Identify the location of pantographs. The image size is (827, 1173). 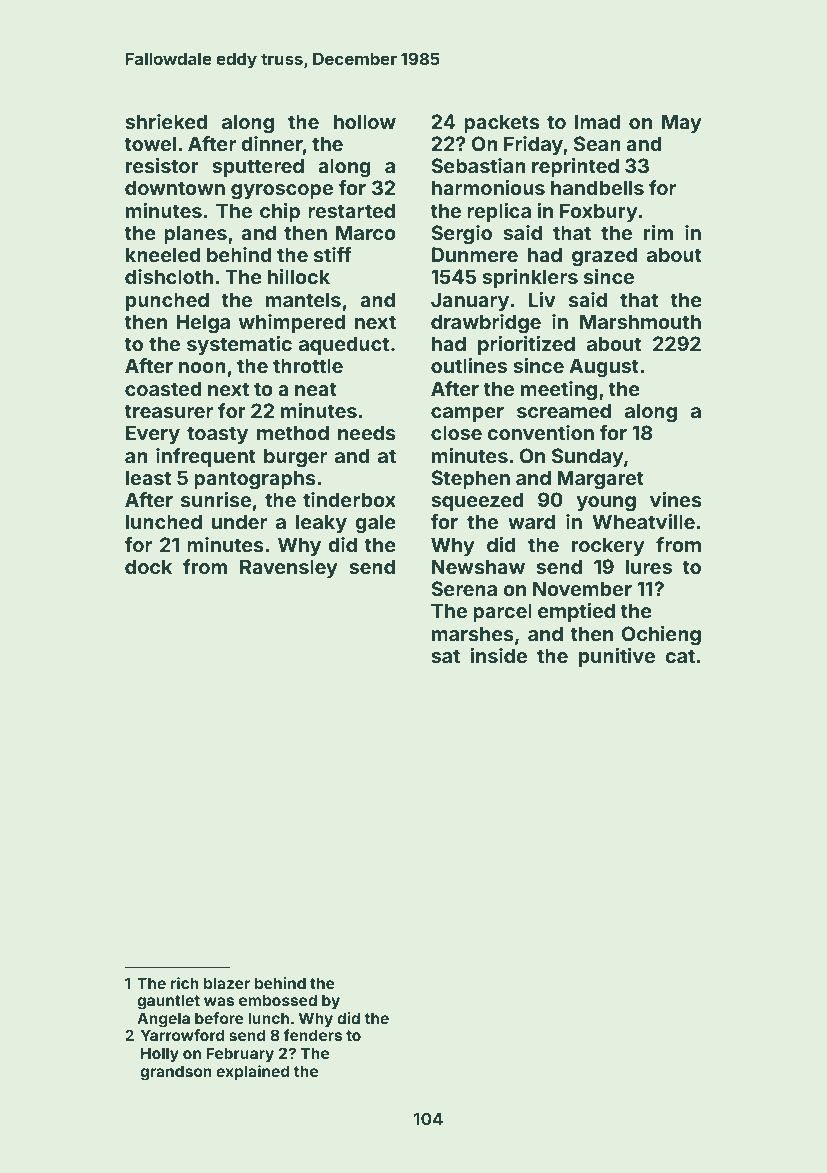
(255, 480).
